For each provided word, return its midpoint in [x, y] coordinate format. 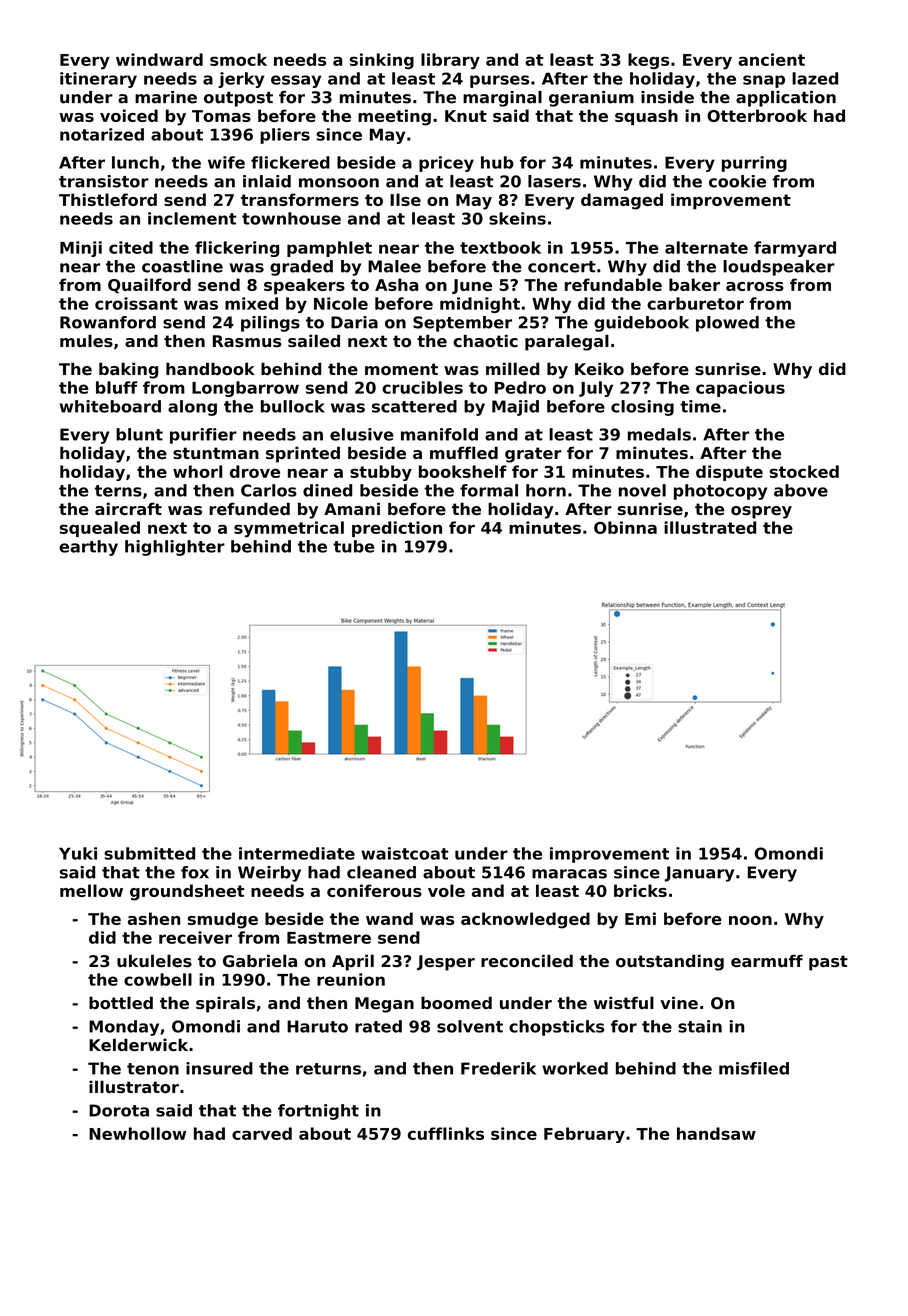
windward [159, 59]
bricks [640, 890]
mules [86, 340]
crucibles [422, 387]
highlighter [175, 548]
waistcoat [404, 853]
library [450, 61]
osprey [761, 512]
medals [659, 434]
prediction [397, 529]
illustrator [134, 1086]
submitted [149, 853]
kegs [648, 61]
